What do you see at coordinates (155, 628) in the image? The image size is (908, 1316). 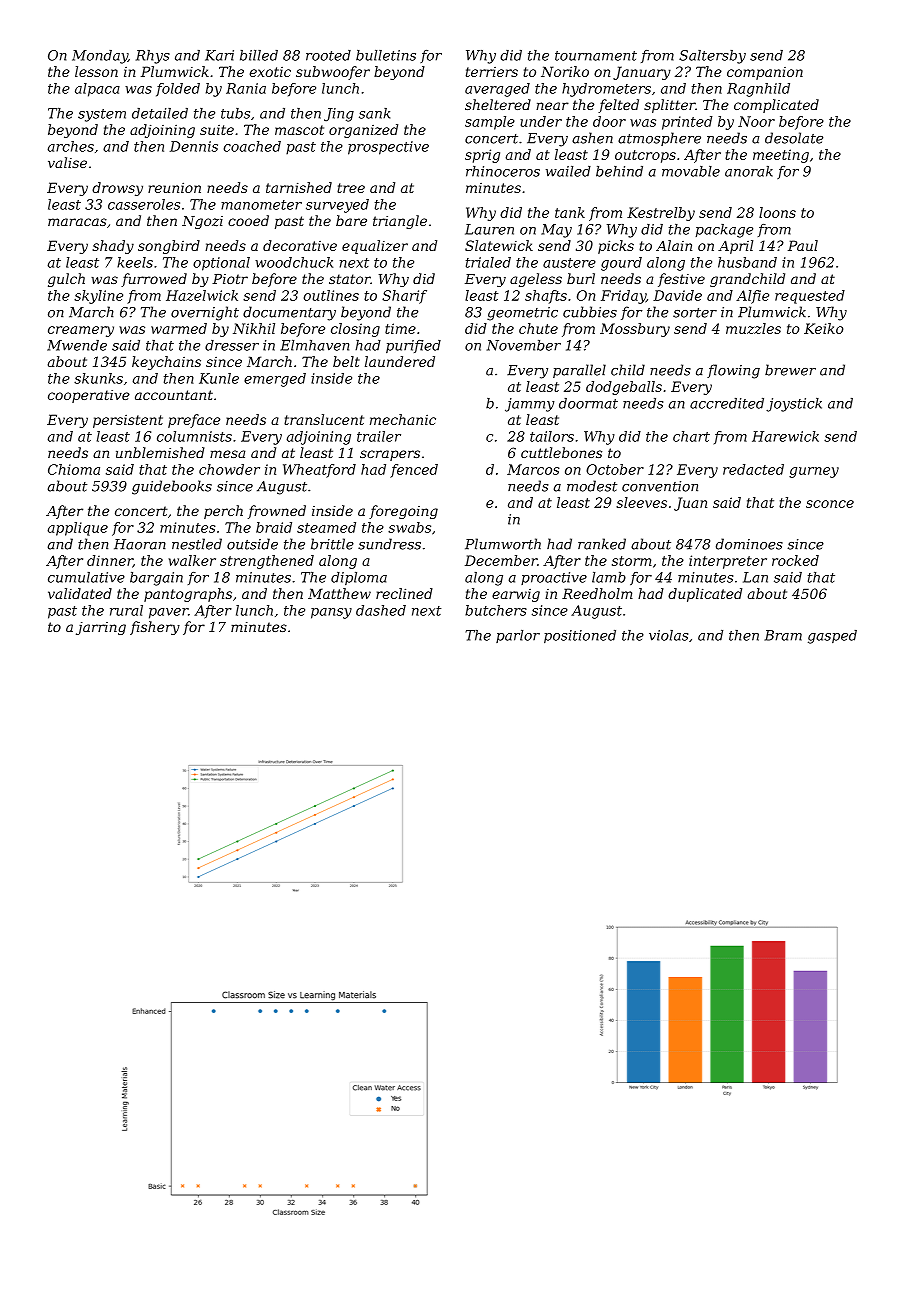 I see `fishery` at bounding box center [155, 628].
